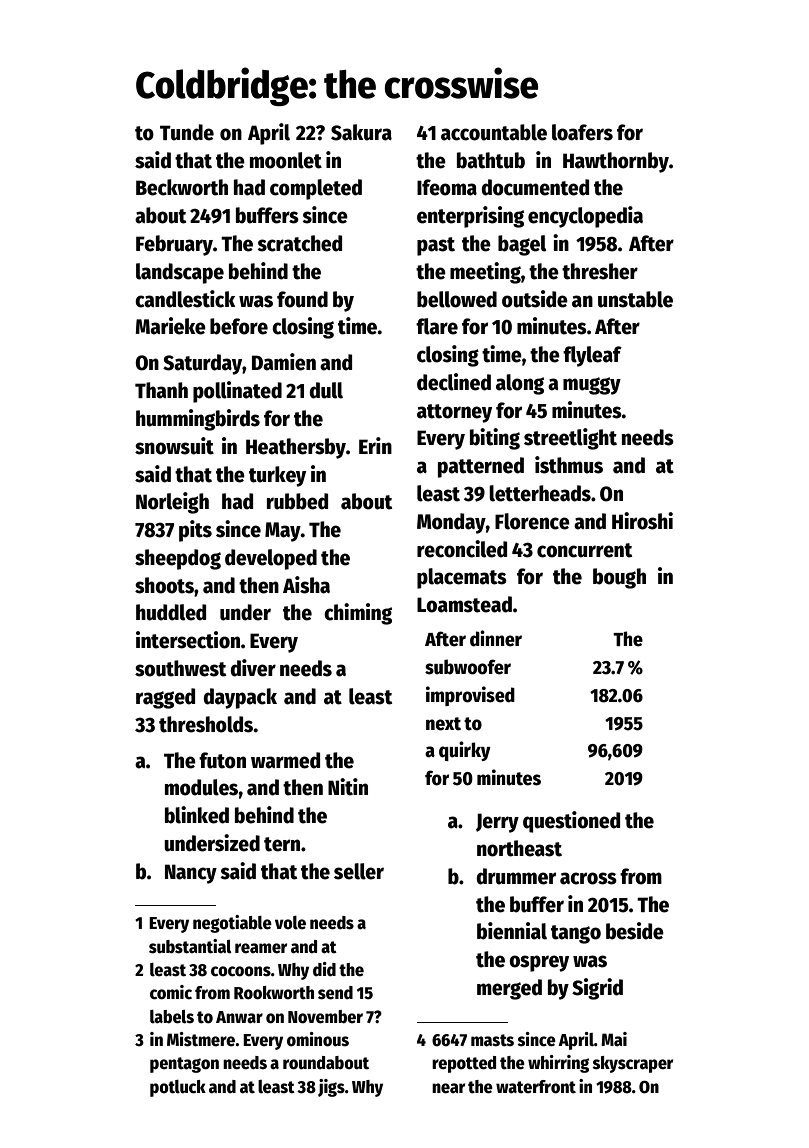 This image has width=809, height=1148. Describe the element at coordinates (592, 356) in the image. I see `flyleaf` at that location.
